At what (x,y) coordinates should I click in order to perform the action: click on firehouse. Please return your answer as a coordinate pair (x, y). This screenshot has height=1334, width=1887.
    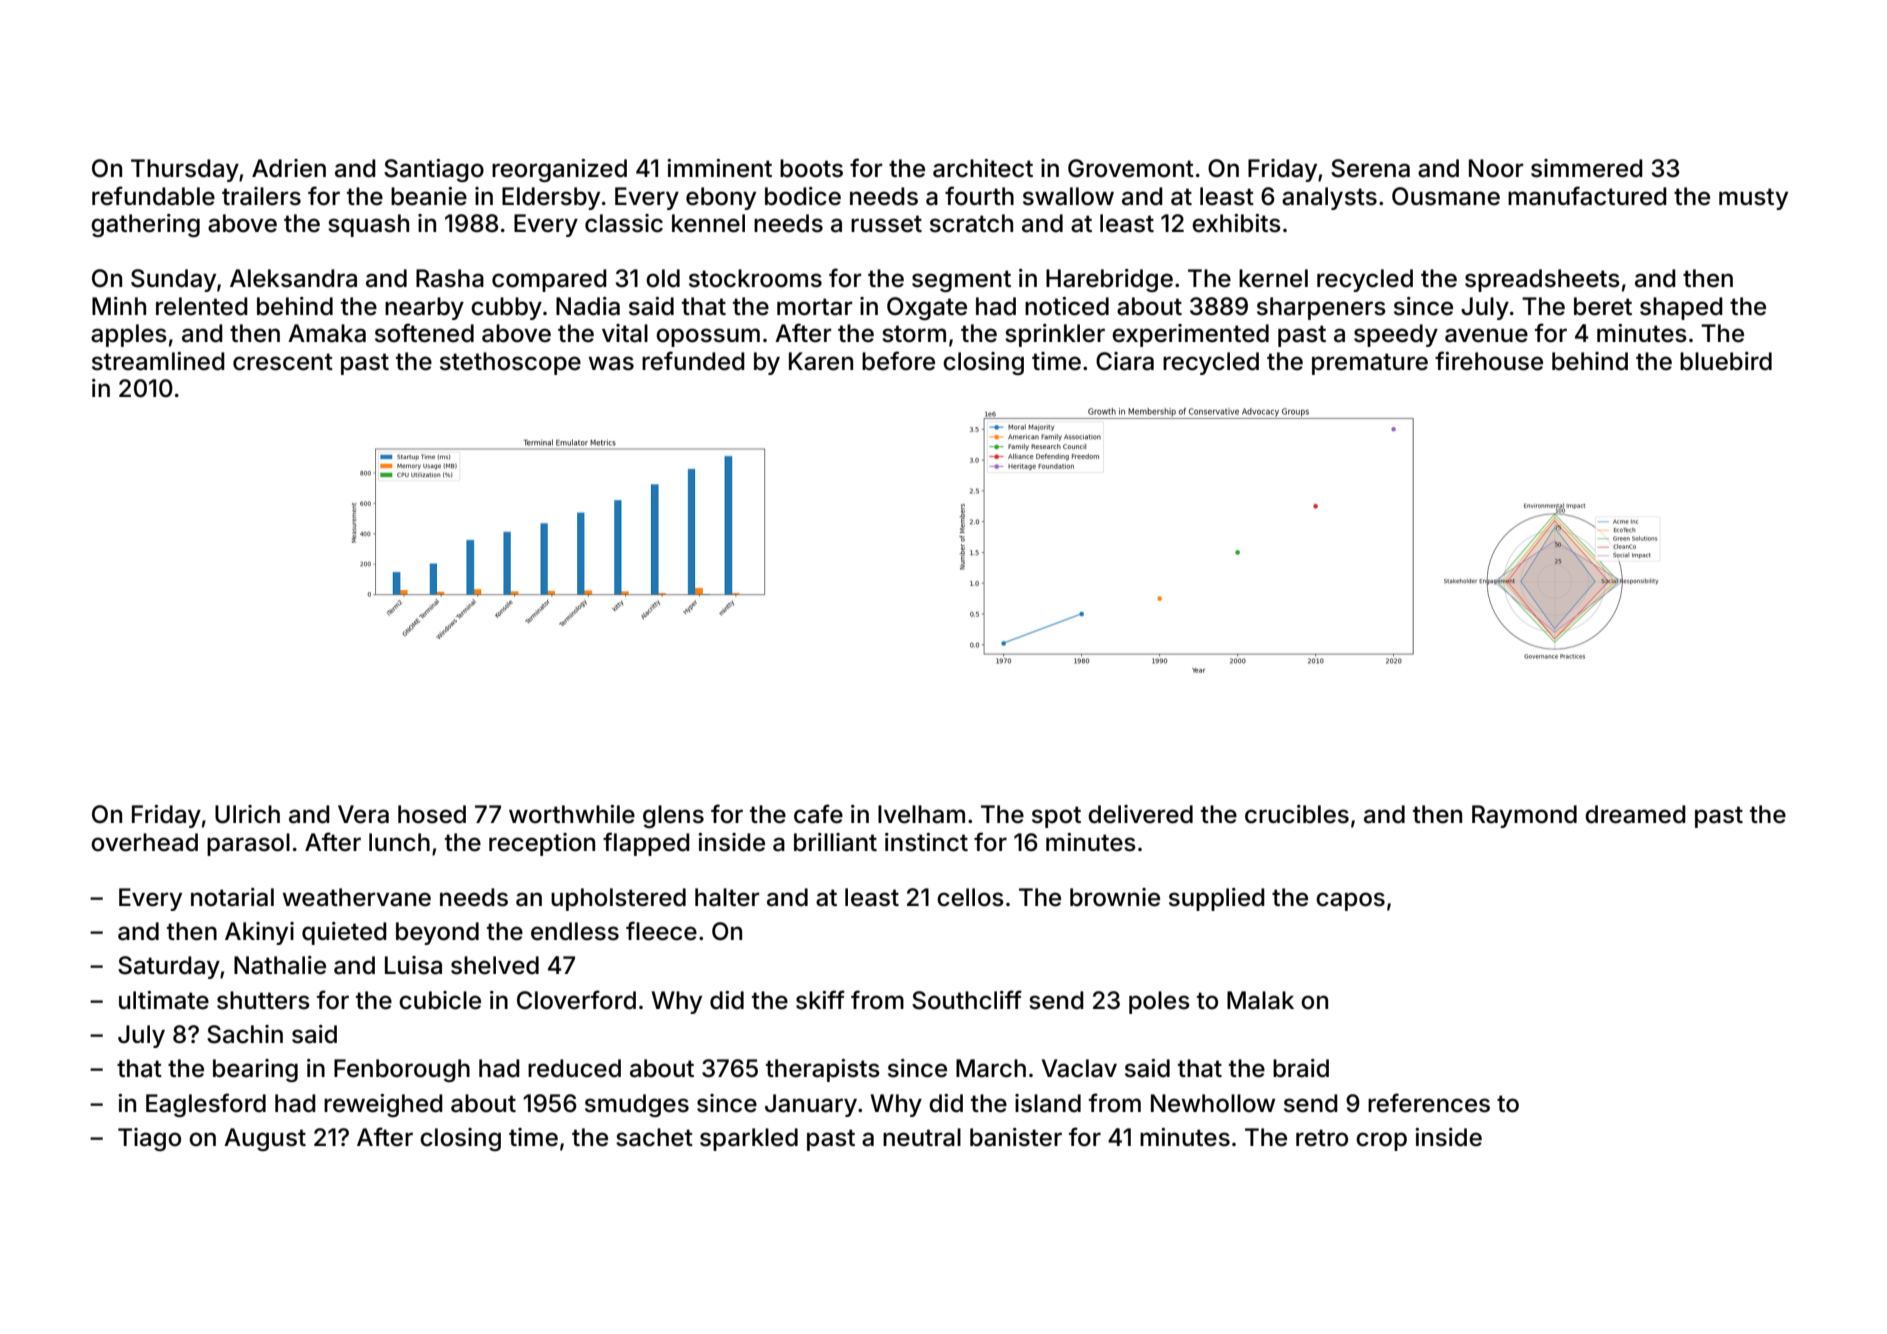
    Looking at the image, I should click on (1489, 361).
